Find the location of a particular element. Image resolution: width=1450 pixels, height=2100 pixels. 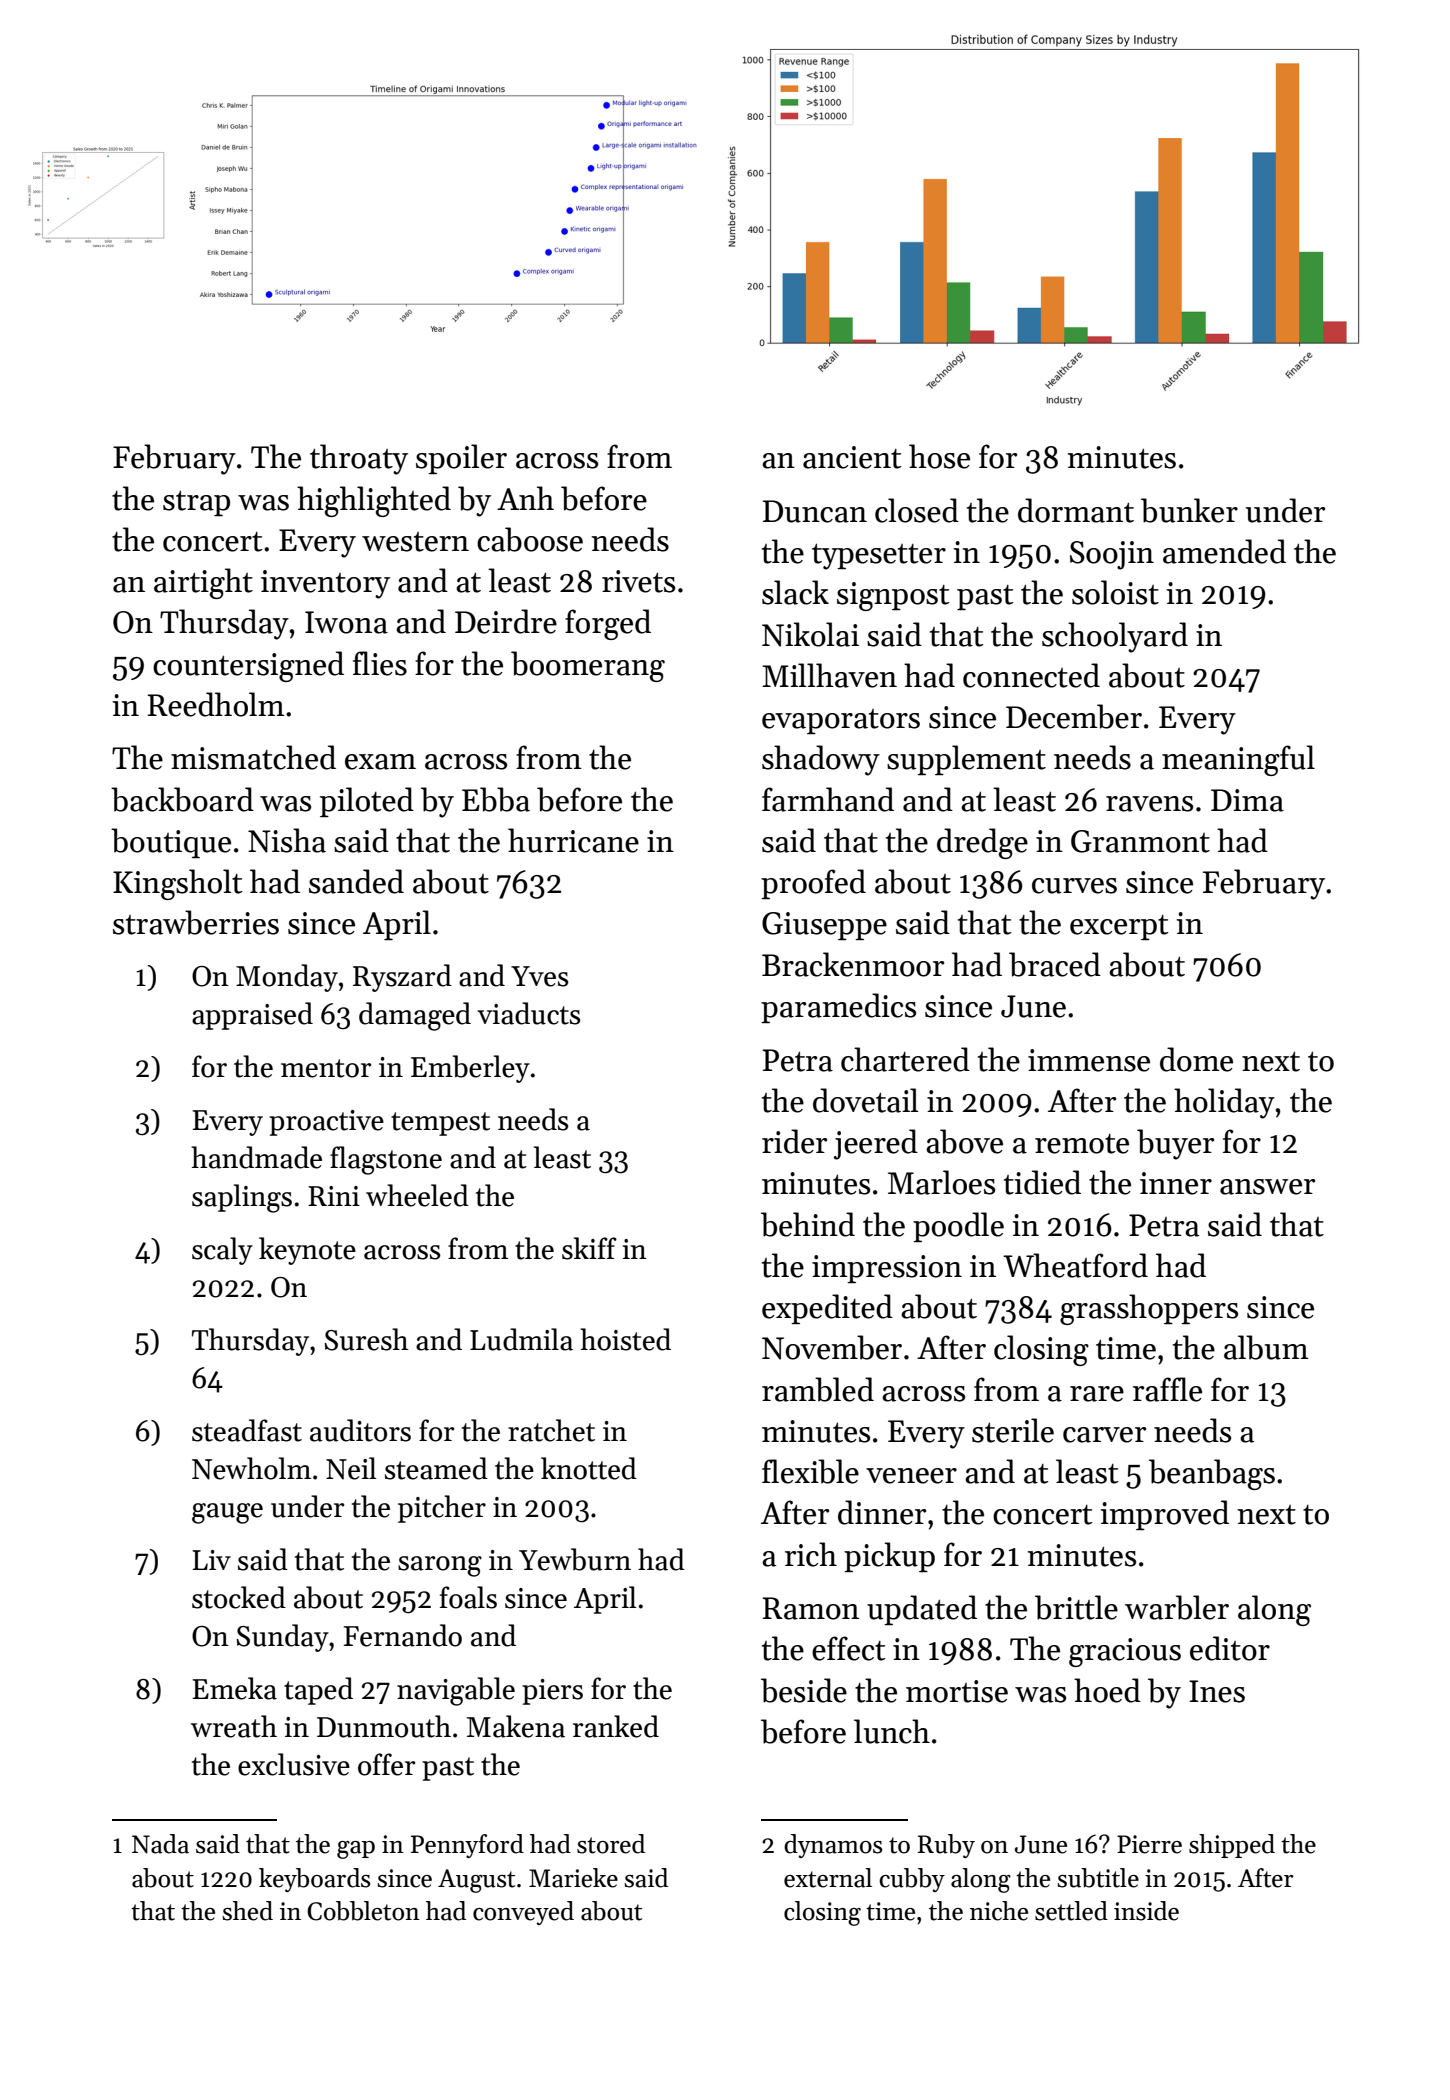

amended is located at coordinates (1224, 551).
